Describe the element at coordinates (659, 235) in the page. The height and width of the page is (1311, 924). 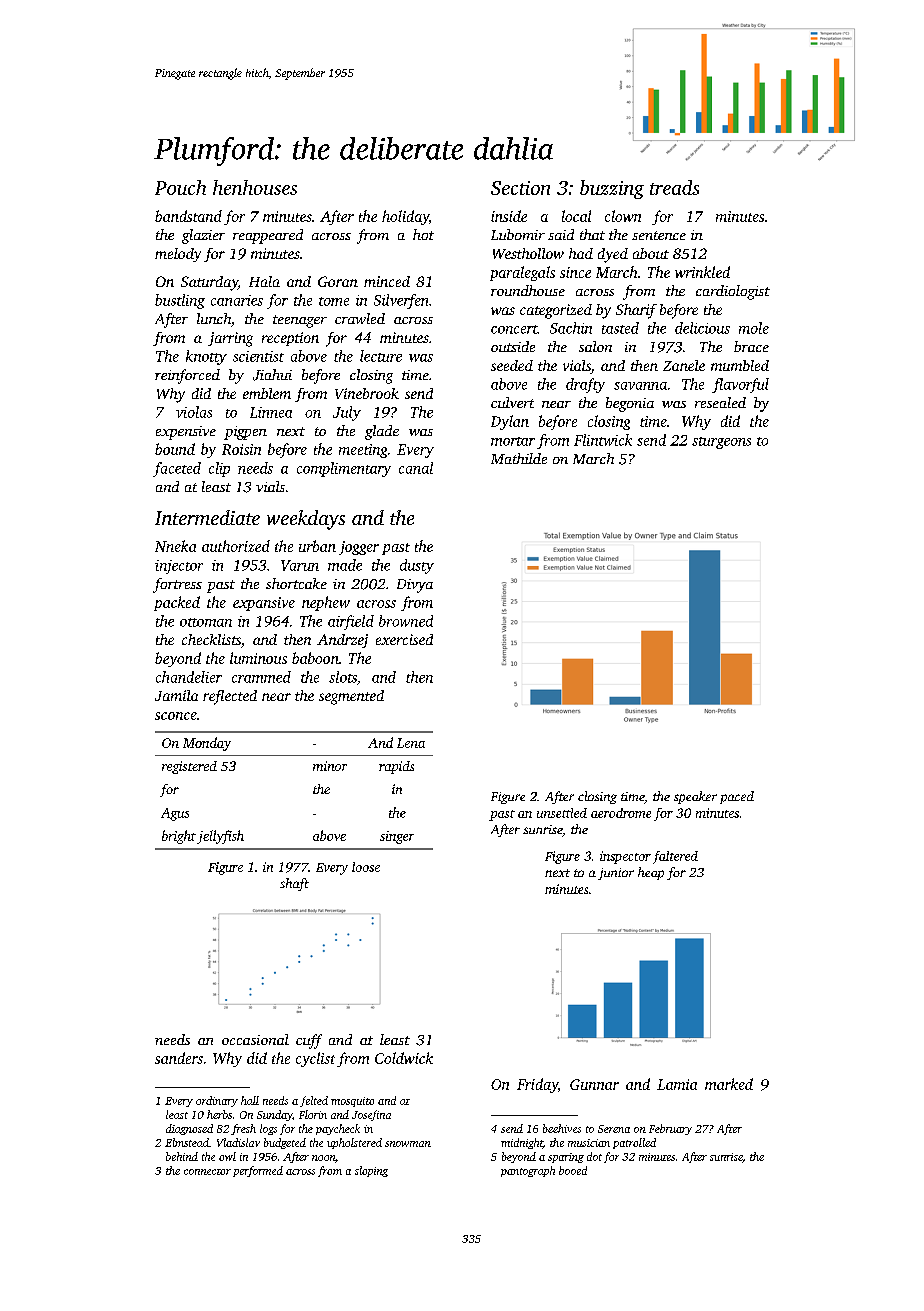
I see `sentence` at that location.
